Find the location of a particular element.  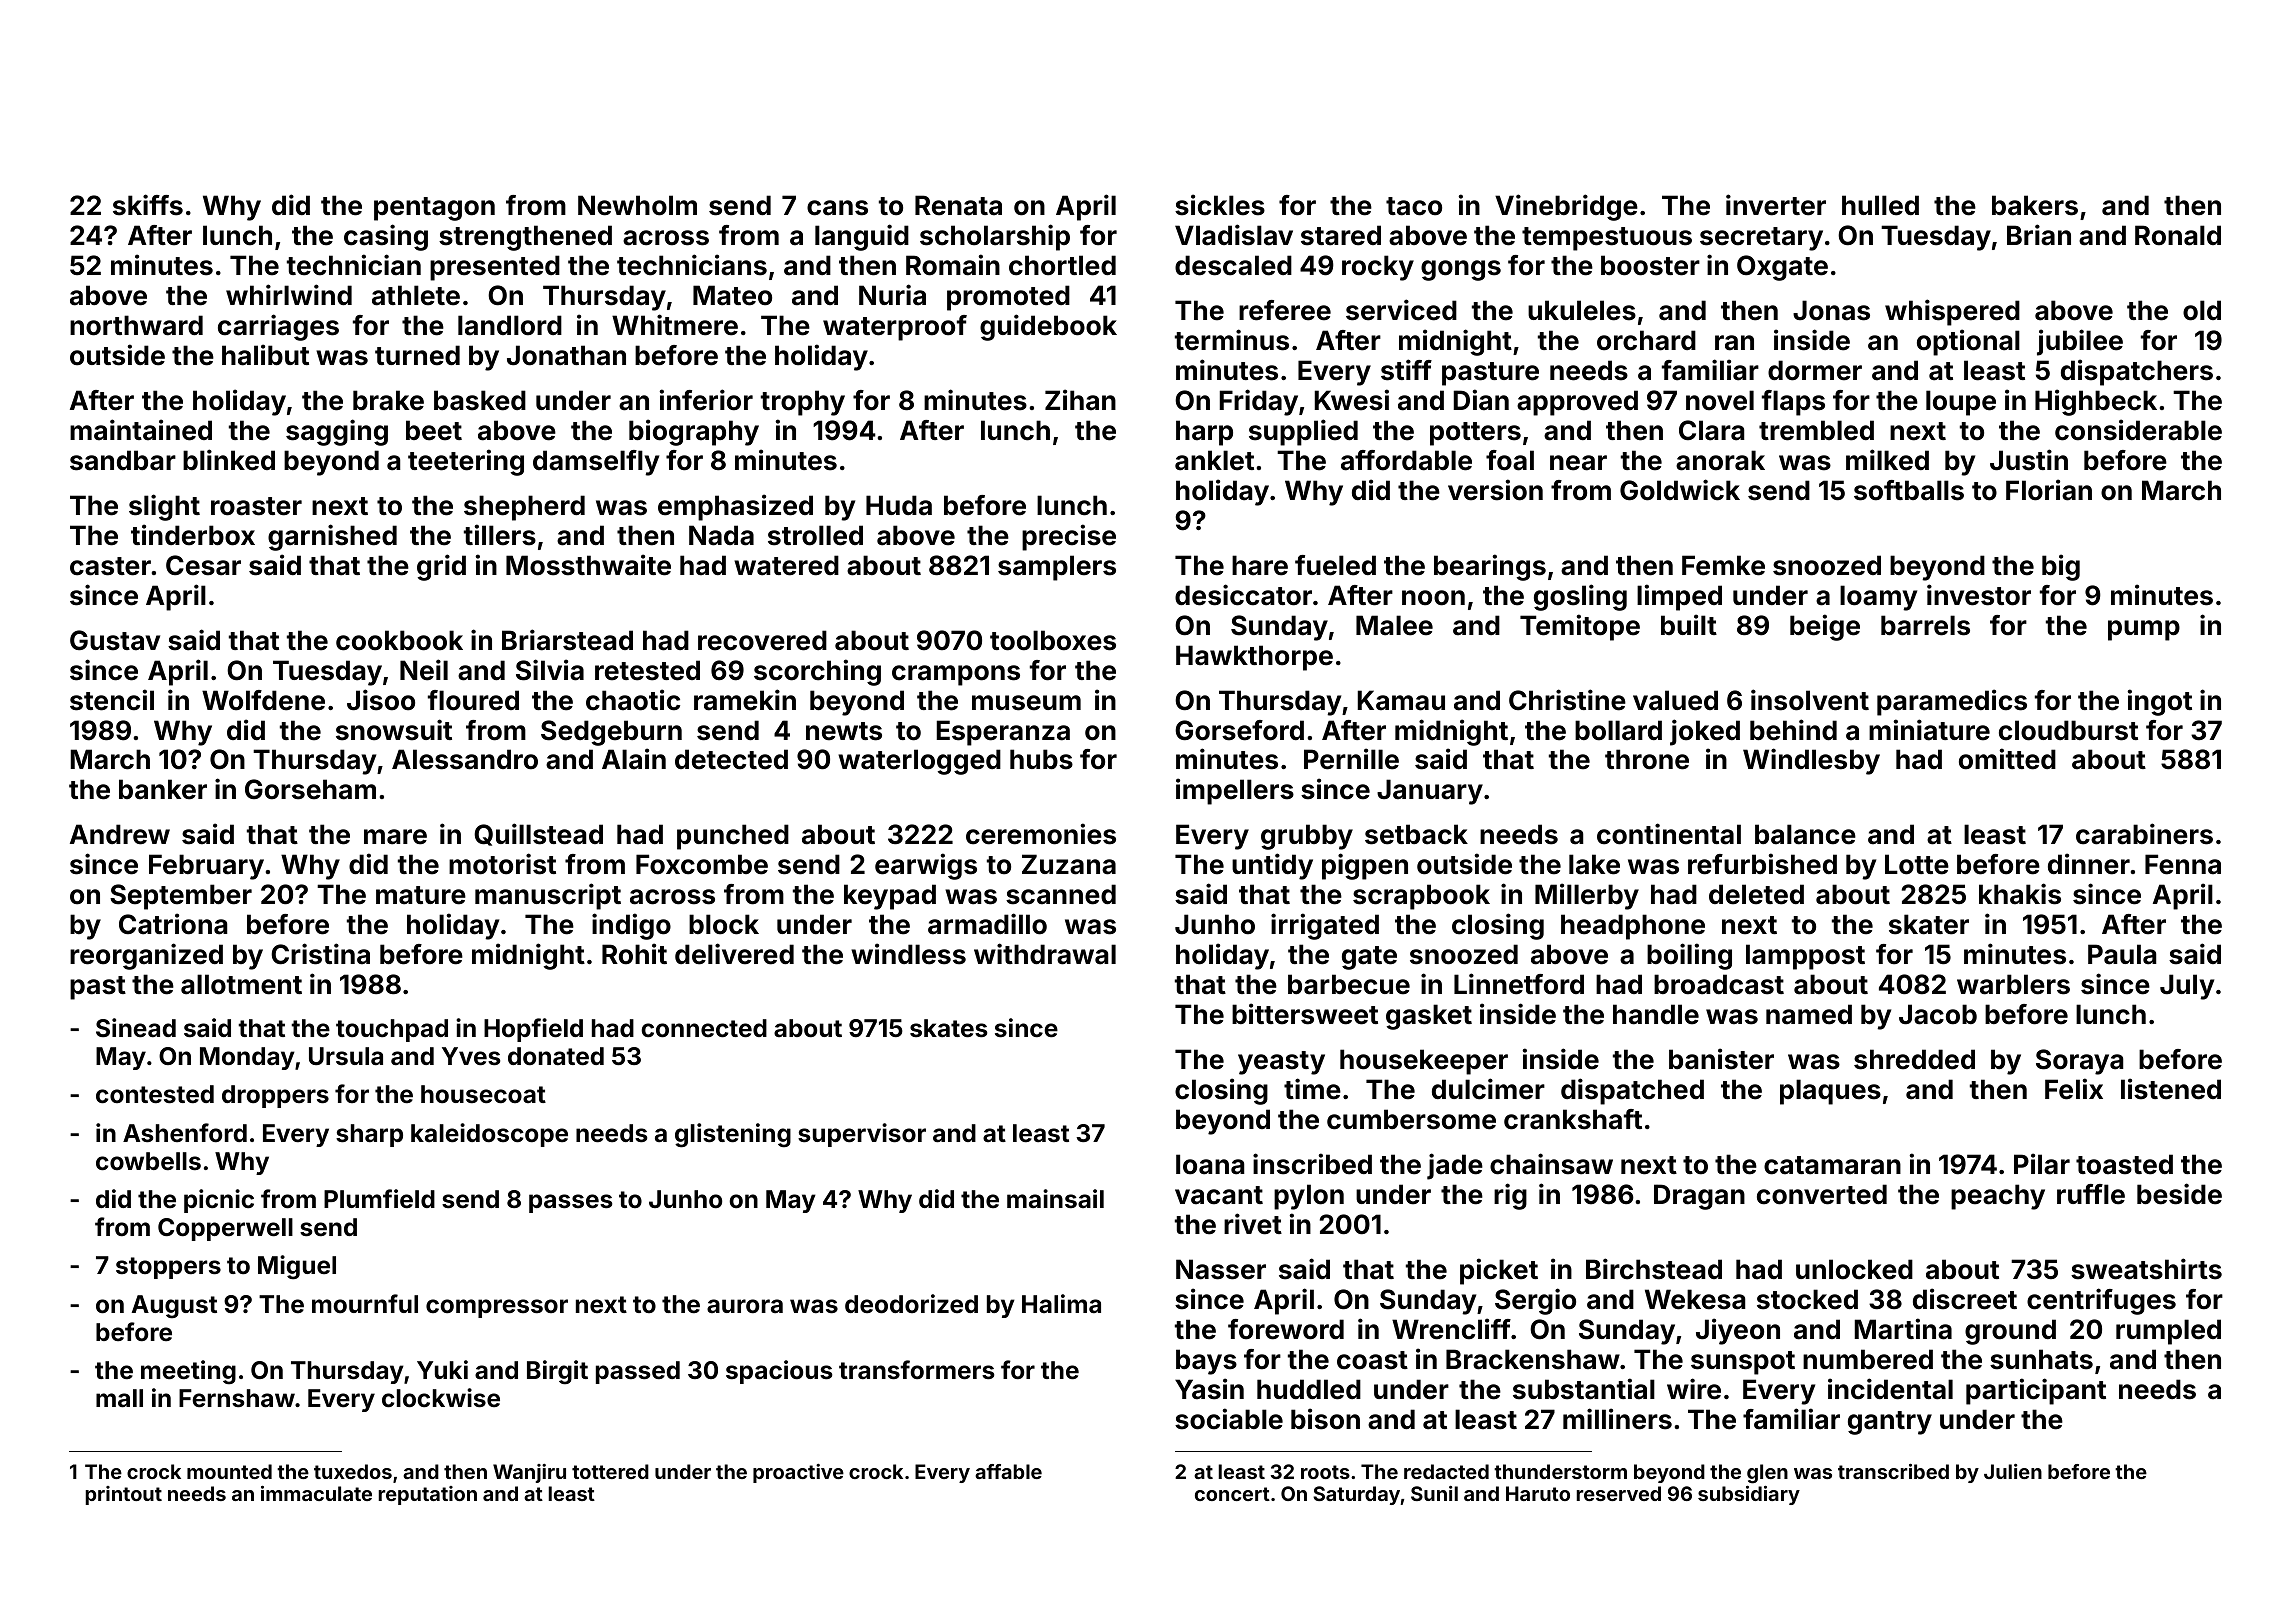

whirlwind is located at coordinates (289, 294).
